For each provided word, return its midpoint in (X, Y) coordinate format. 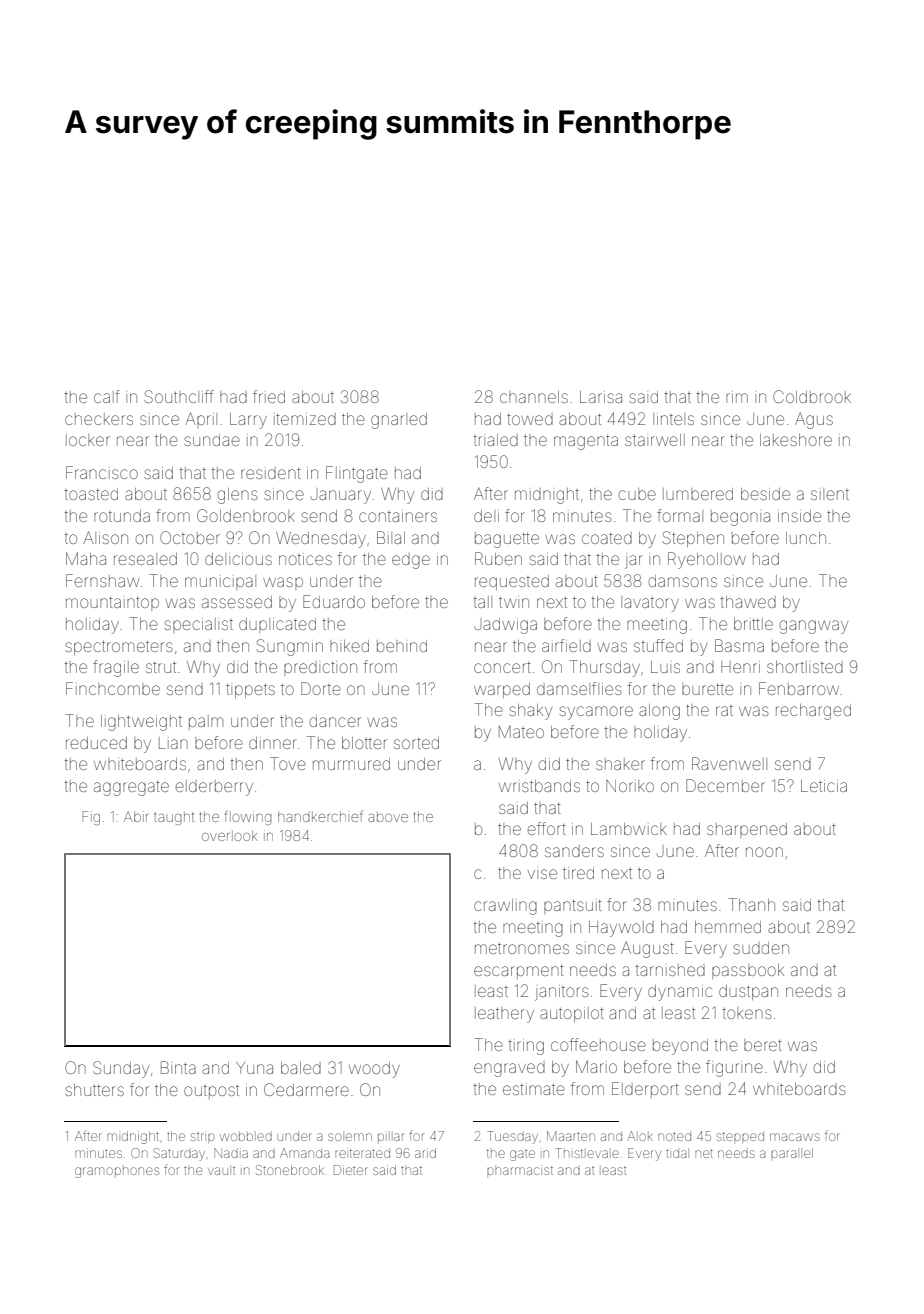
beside (765, 494)
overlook (230, 835)
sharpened (747, 830)
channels (534, 397)
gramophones (117, 1172)
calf (107, 396)
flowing (248, 817)
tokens (747, 1013)
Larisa (601, 397)
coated (607, 538)
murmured (351, 764)
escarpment (519, 972)
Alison (105, 537)
